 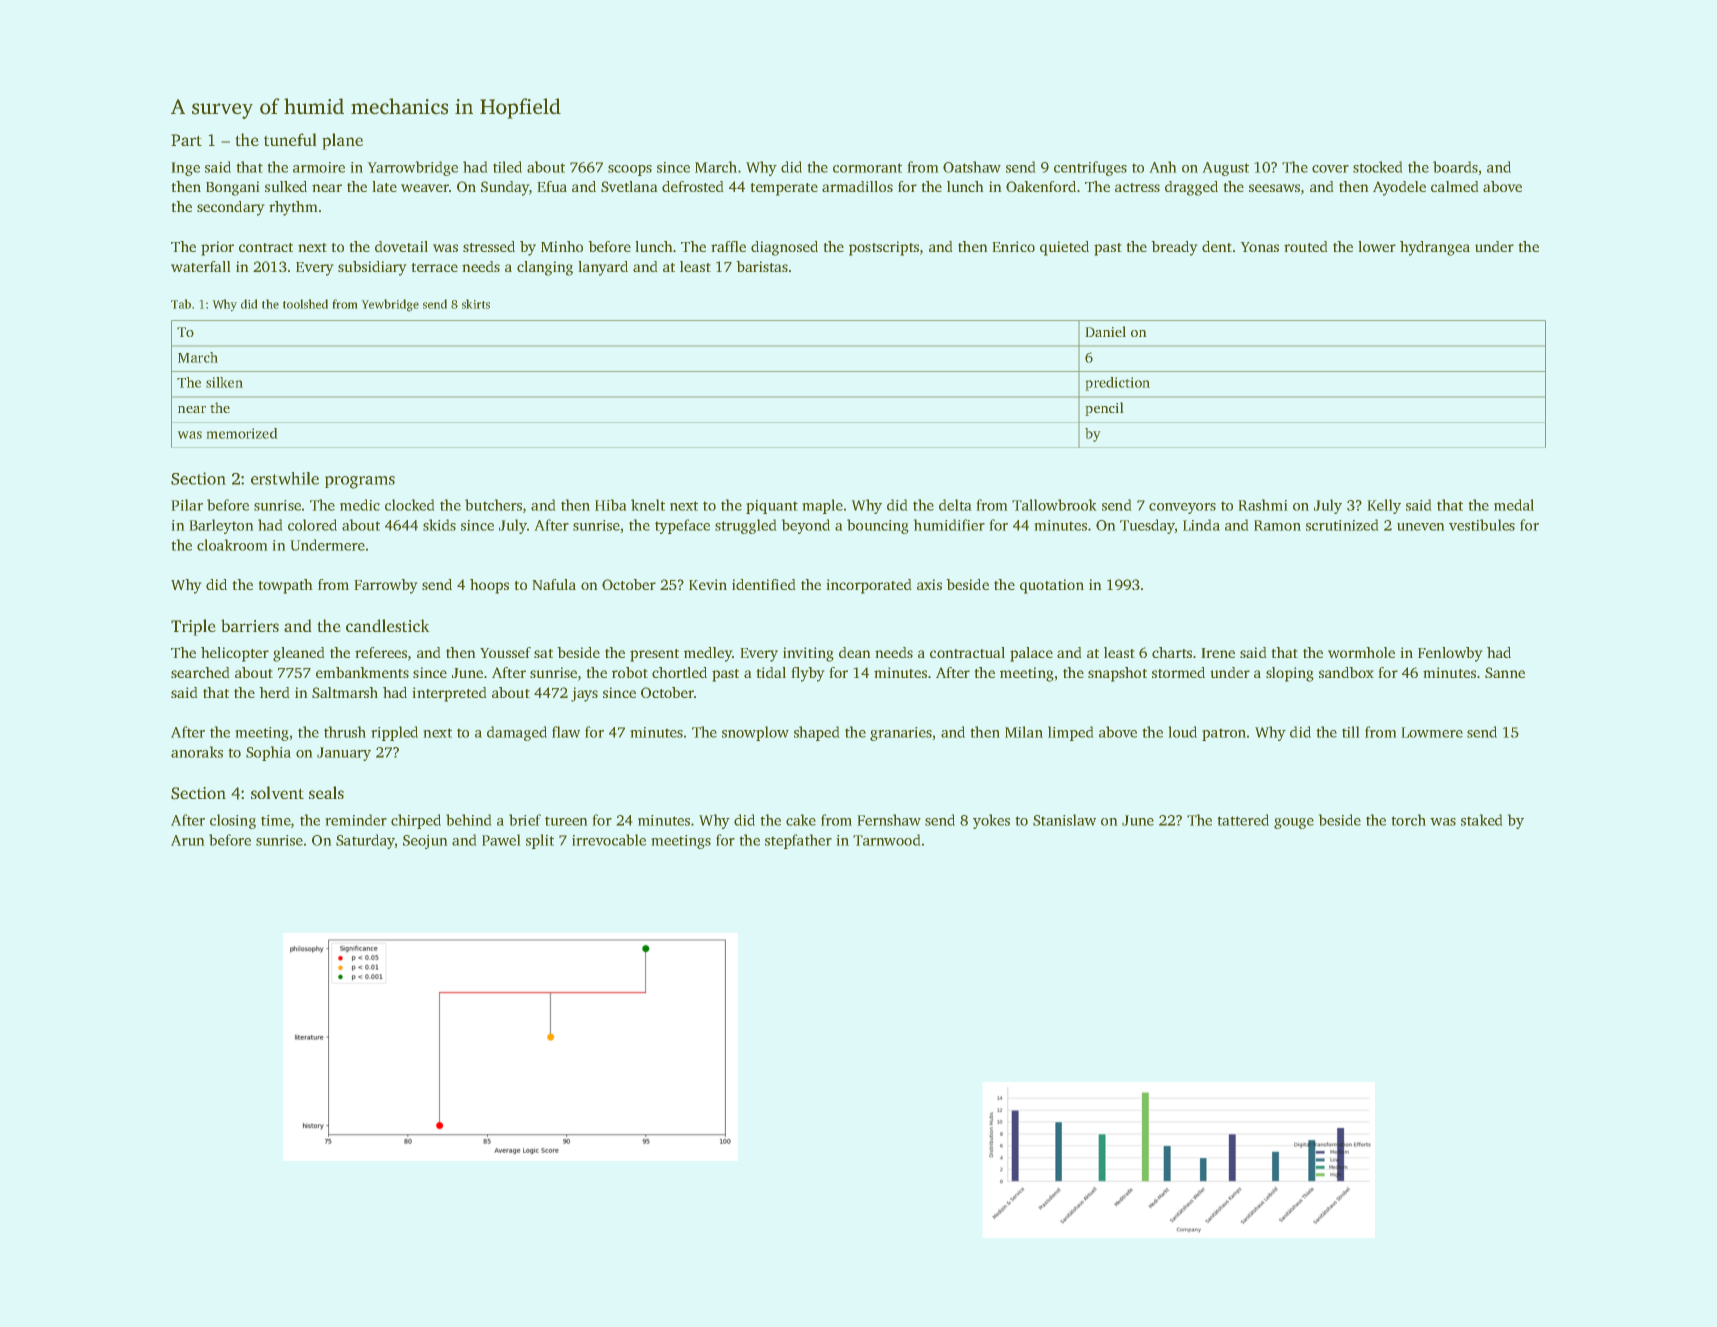 What do you see at coordinates (1117, 384) in the page?
I see `prediction` at bounding box center [1117, 384].
